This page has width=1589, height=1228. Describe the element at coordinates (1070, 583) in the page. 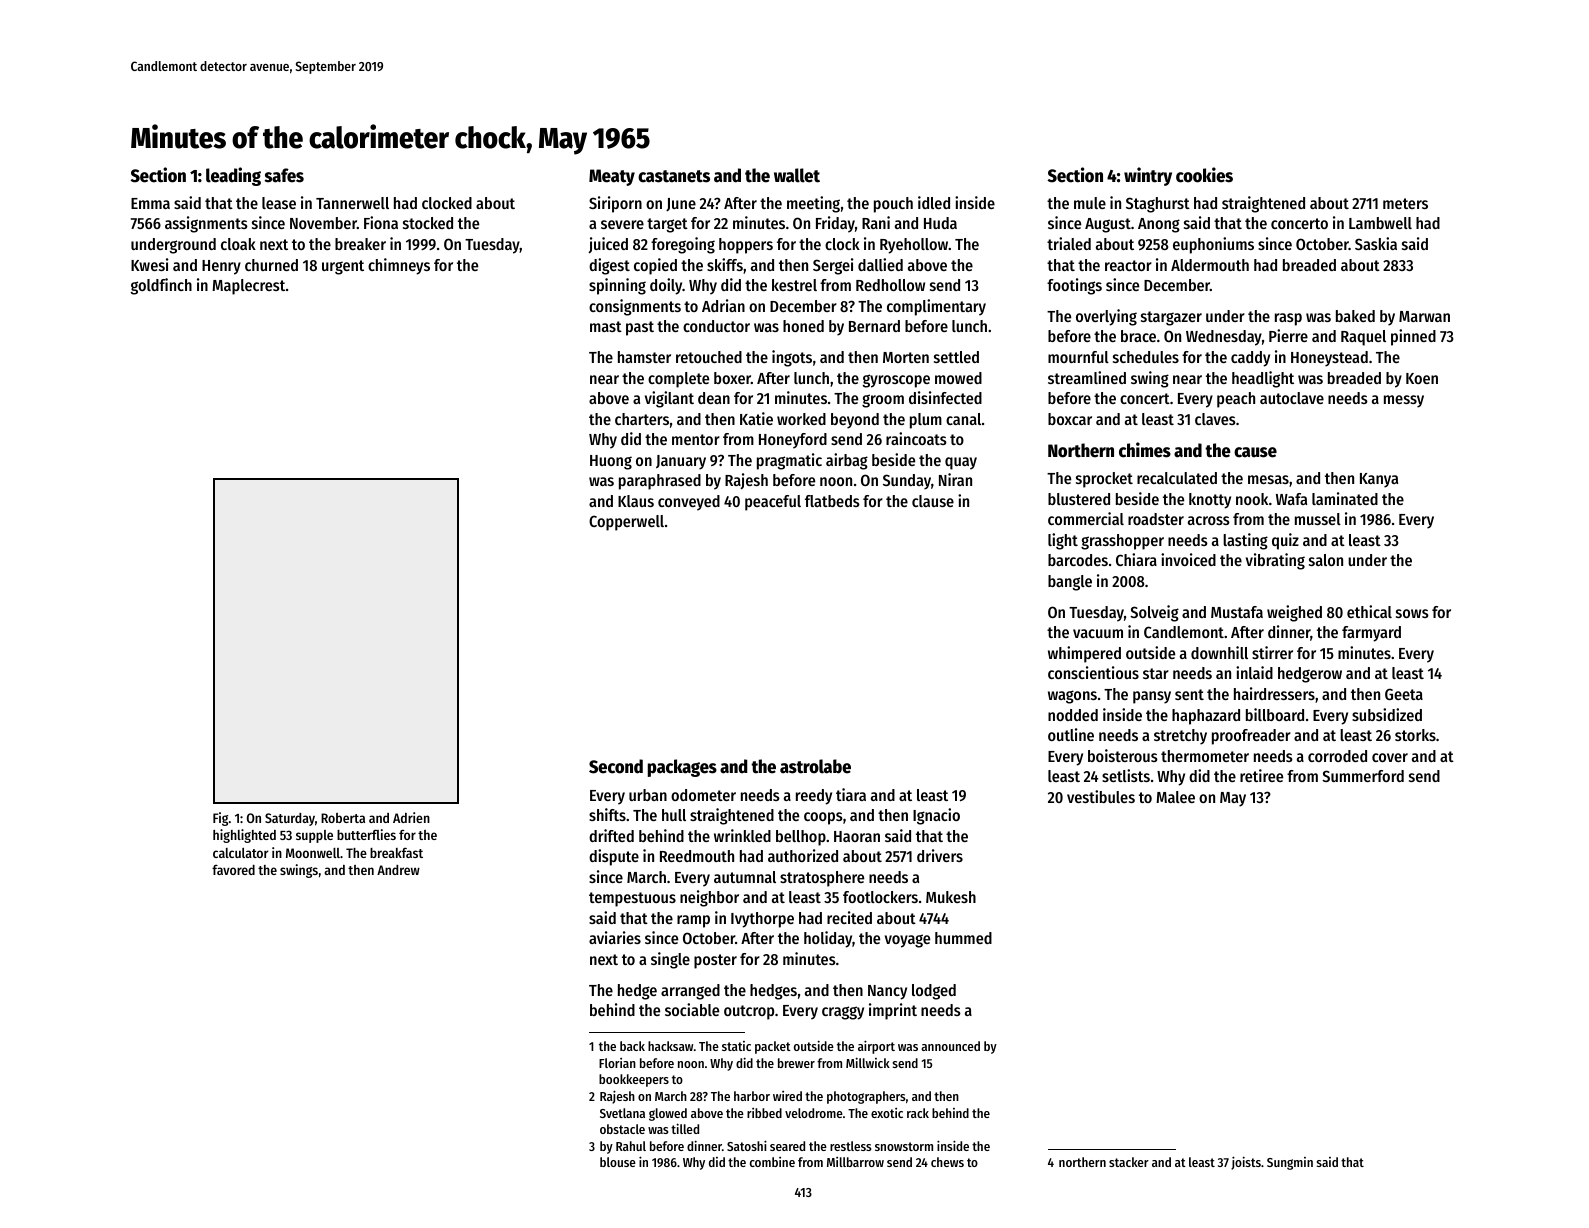

I see `bangle` at that location.
